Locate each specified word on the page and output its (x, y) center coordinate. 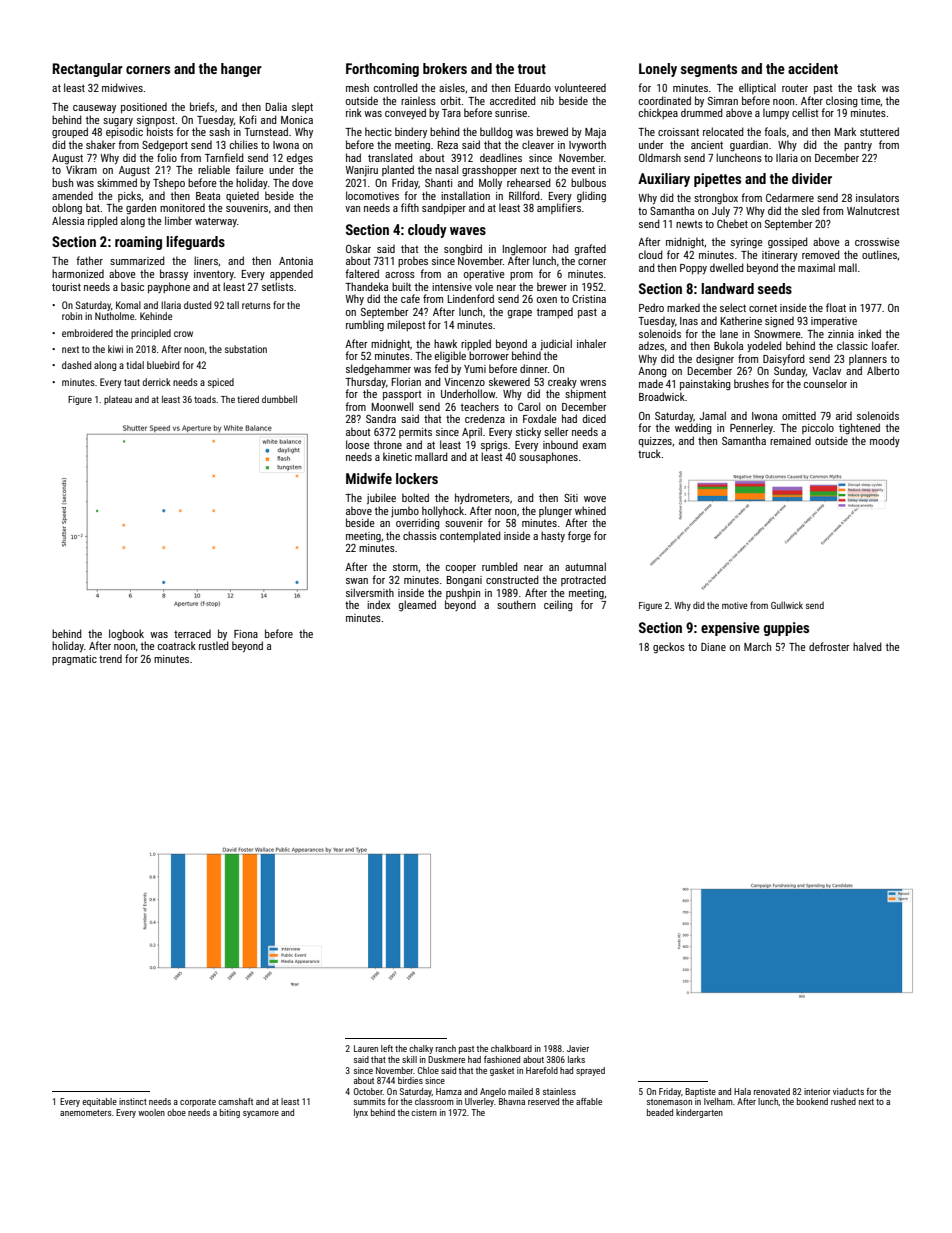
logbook (126, 635)
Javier (578, 1048)
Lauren (366, 1048)
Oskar (358, 248)
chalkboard (511, 1048)
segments (709, 70)
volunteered (580, 87)
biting (230, 1113)
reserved (543, 1101)
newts (689, 224)
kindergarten (699, 1113)
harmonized (78, 273)
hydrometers (482, 498)
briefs (202, 106)
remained (790, 440)
